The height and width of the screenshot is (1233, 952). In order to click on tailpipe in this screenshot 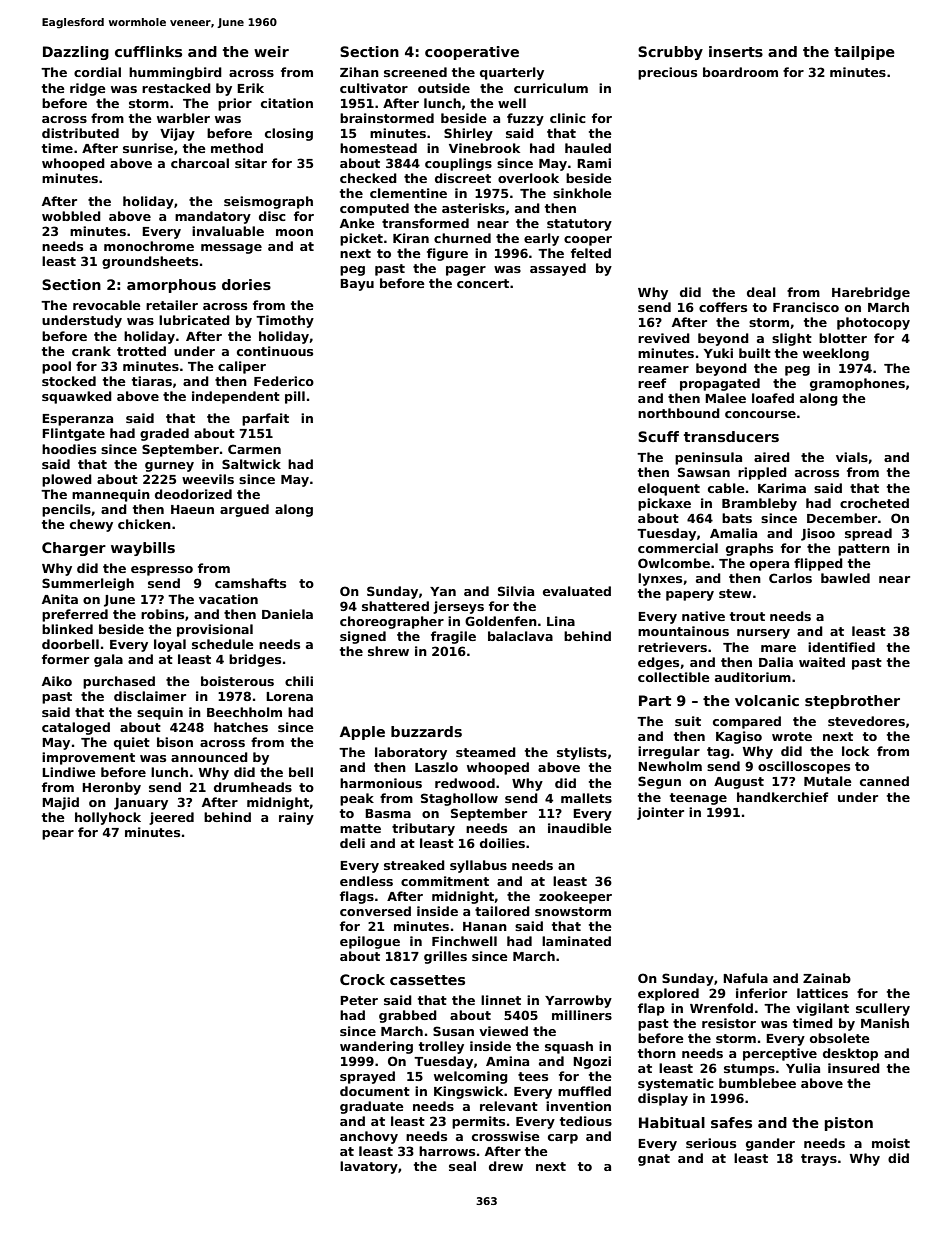, I will do `click(864, 53)`.
